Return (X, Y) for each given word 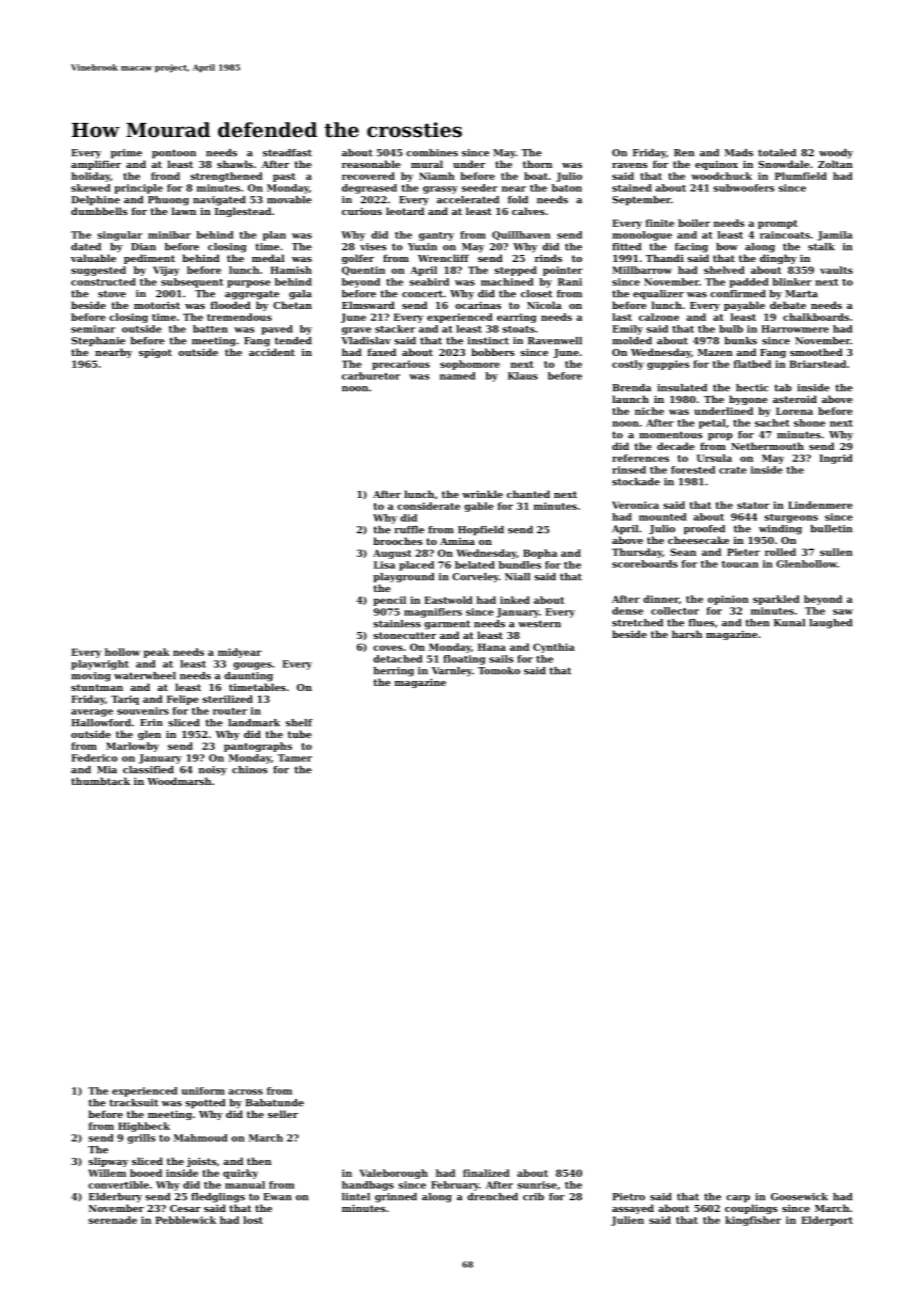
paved (277, 330)
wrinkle (482, 494)
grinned (396, 1198)
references (640, 458)
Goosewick (799, 1197)
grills (141, 1139)
